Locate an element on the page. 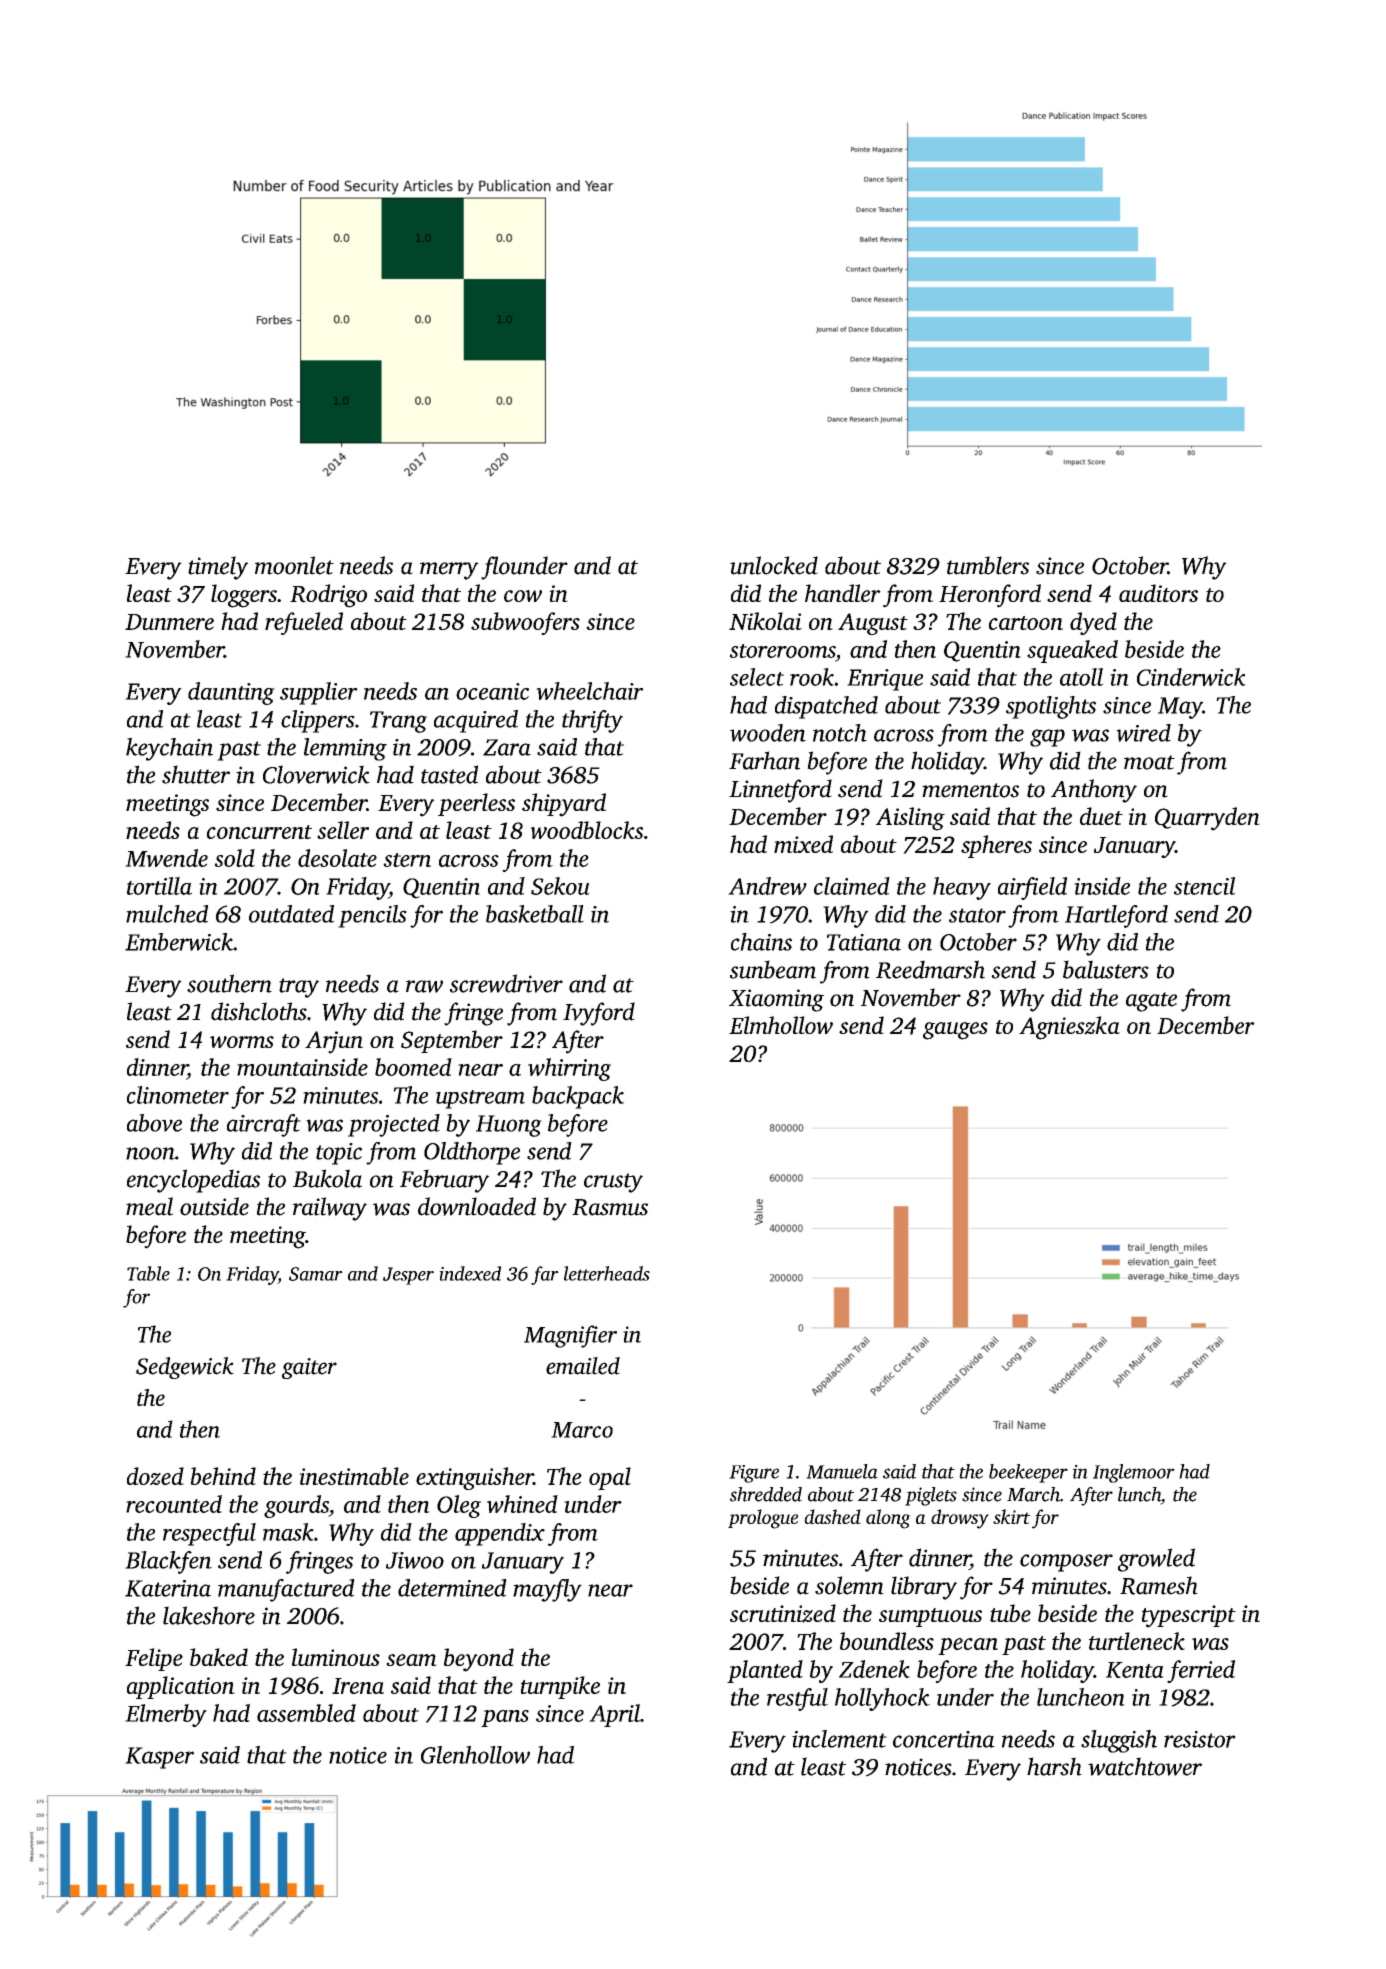 Image resolution: width=1386 pixels, height=1969 pixels. agate is located at coordinates (1151, 1002).
